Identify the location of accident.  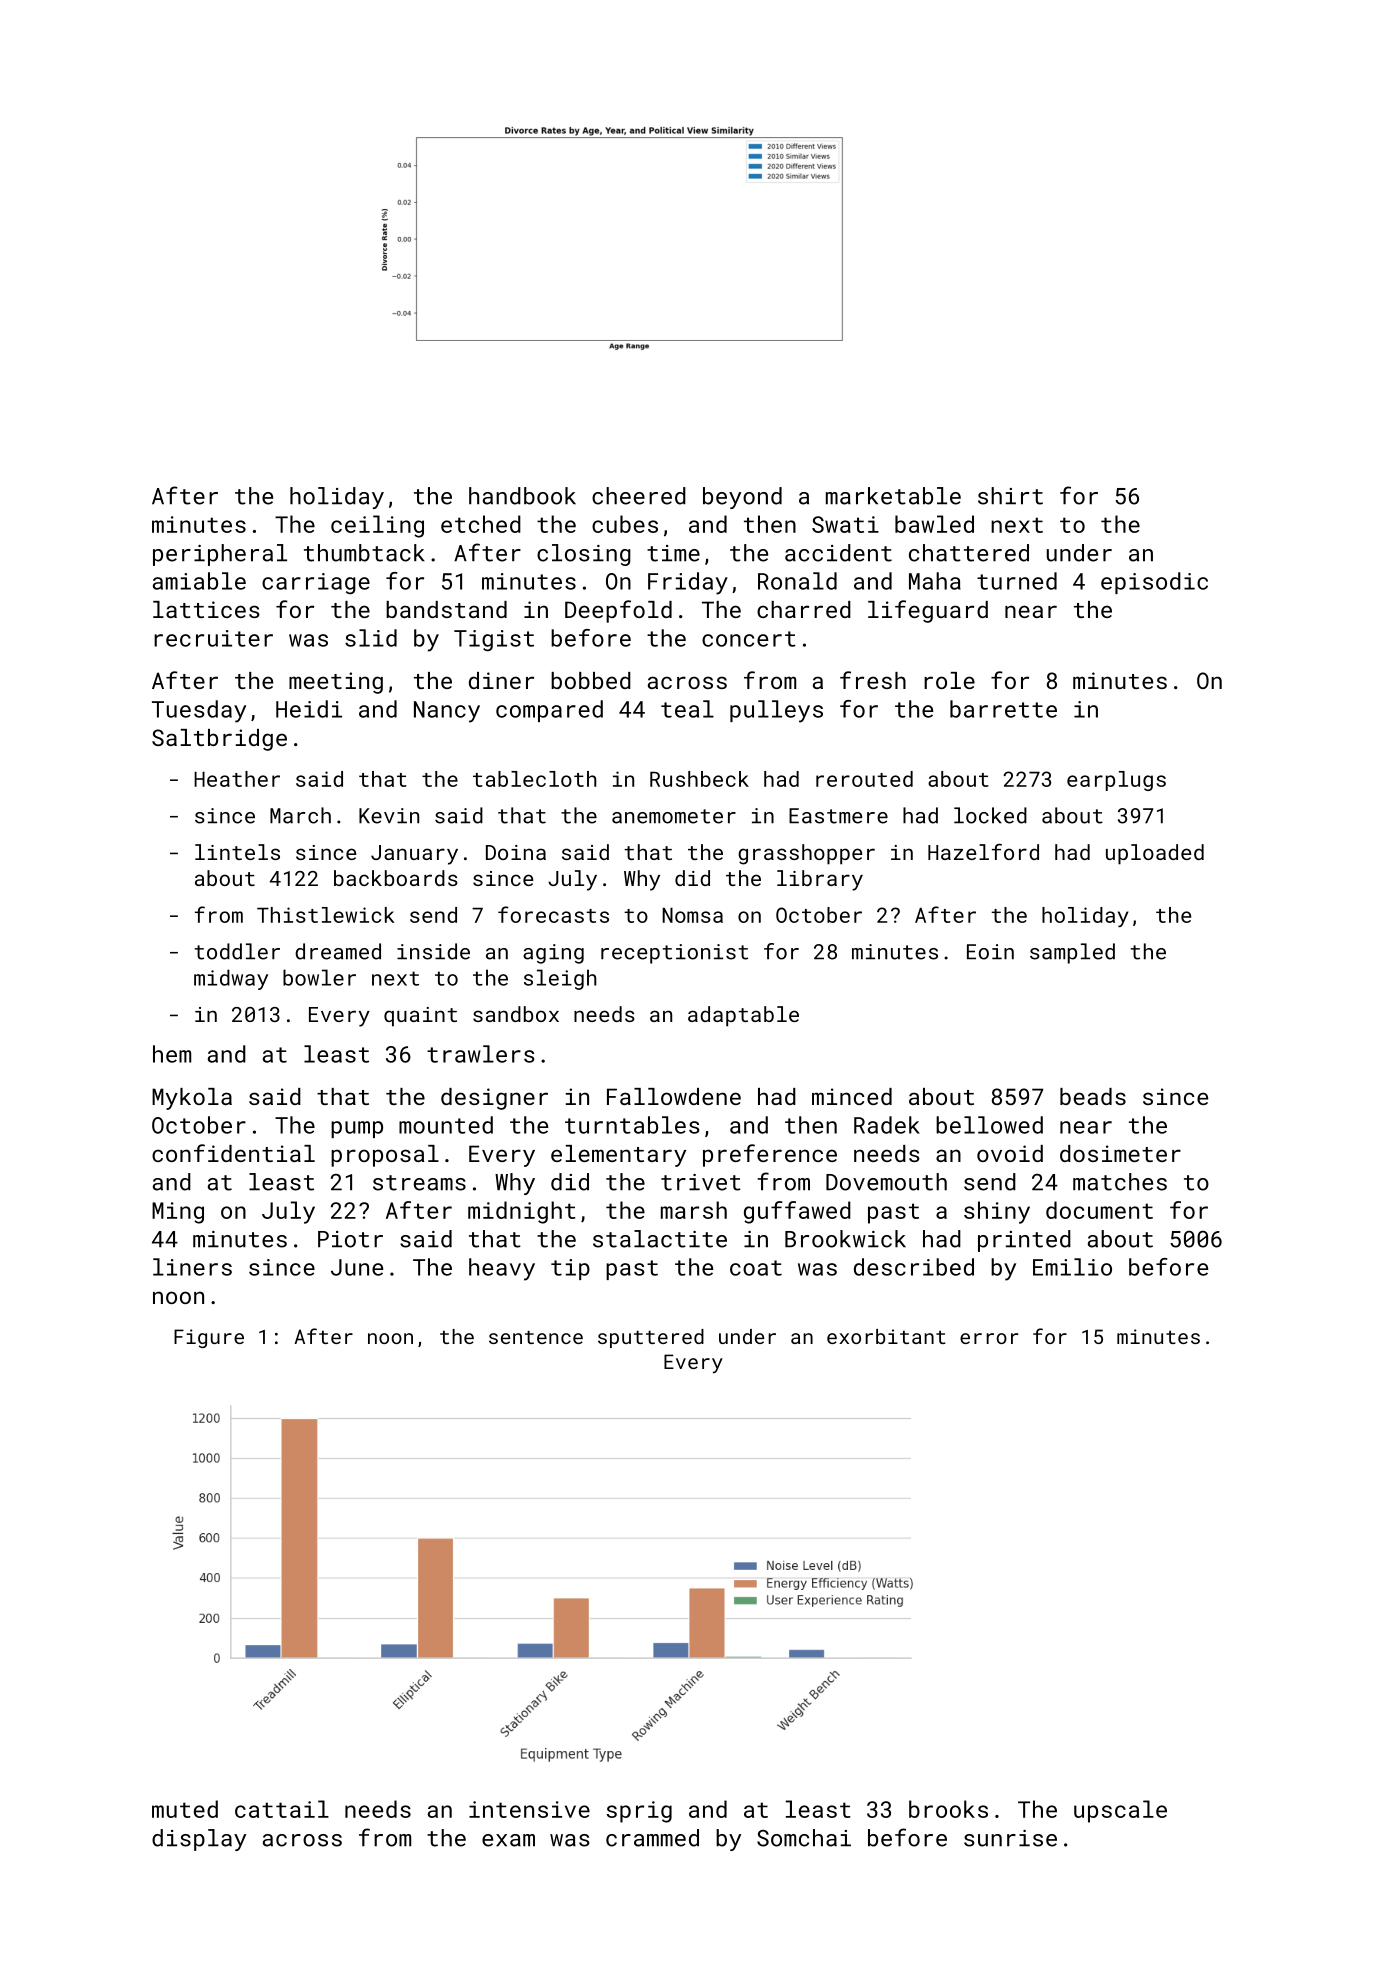
(838, 553).
